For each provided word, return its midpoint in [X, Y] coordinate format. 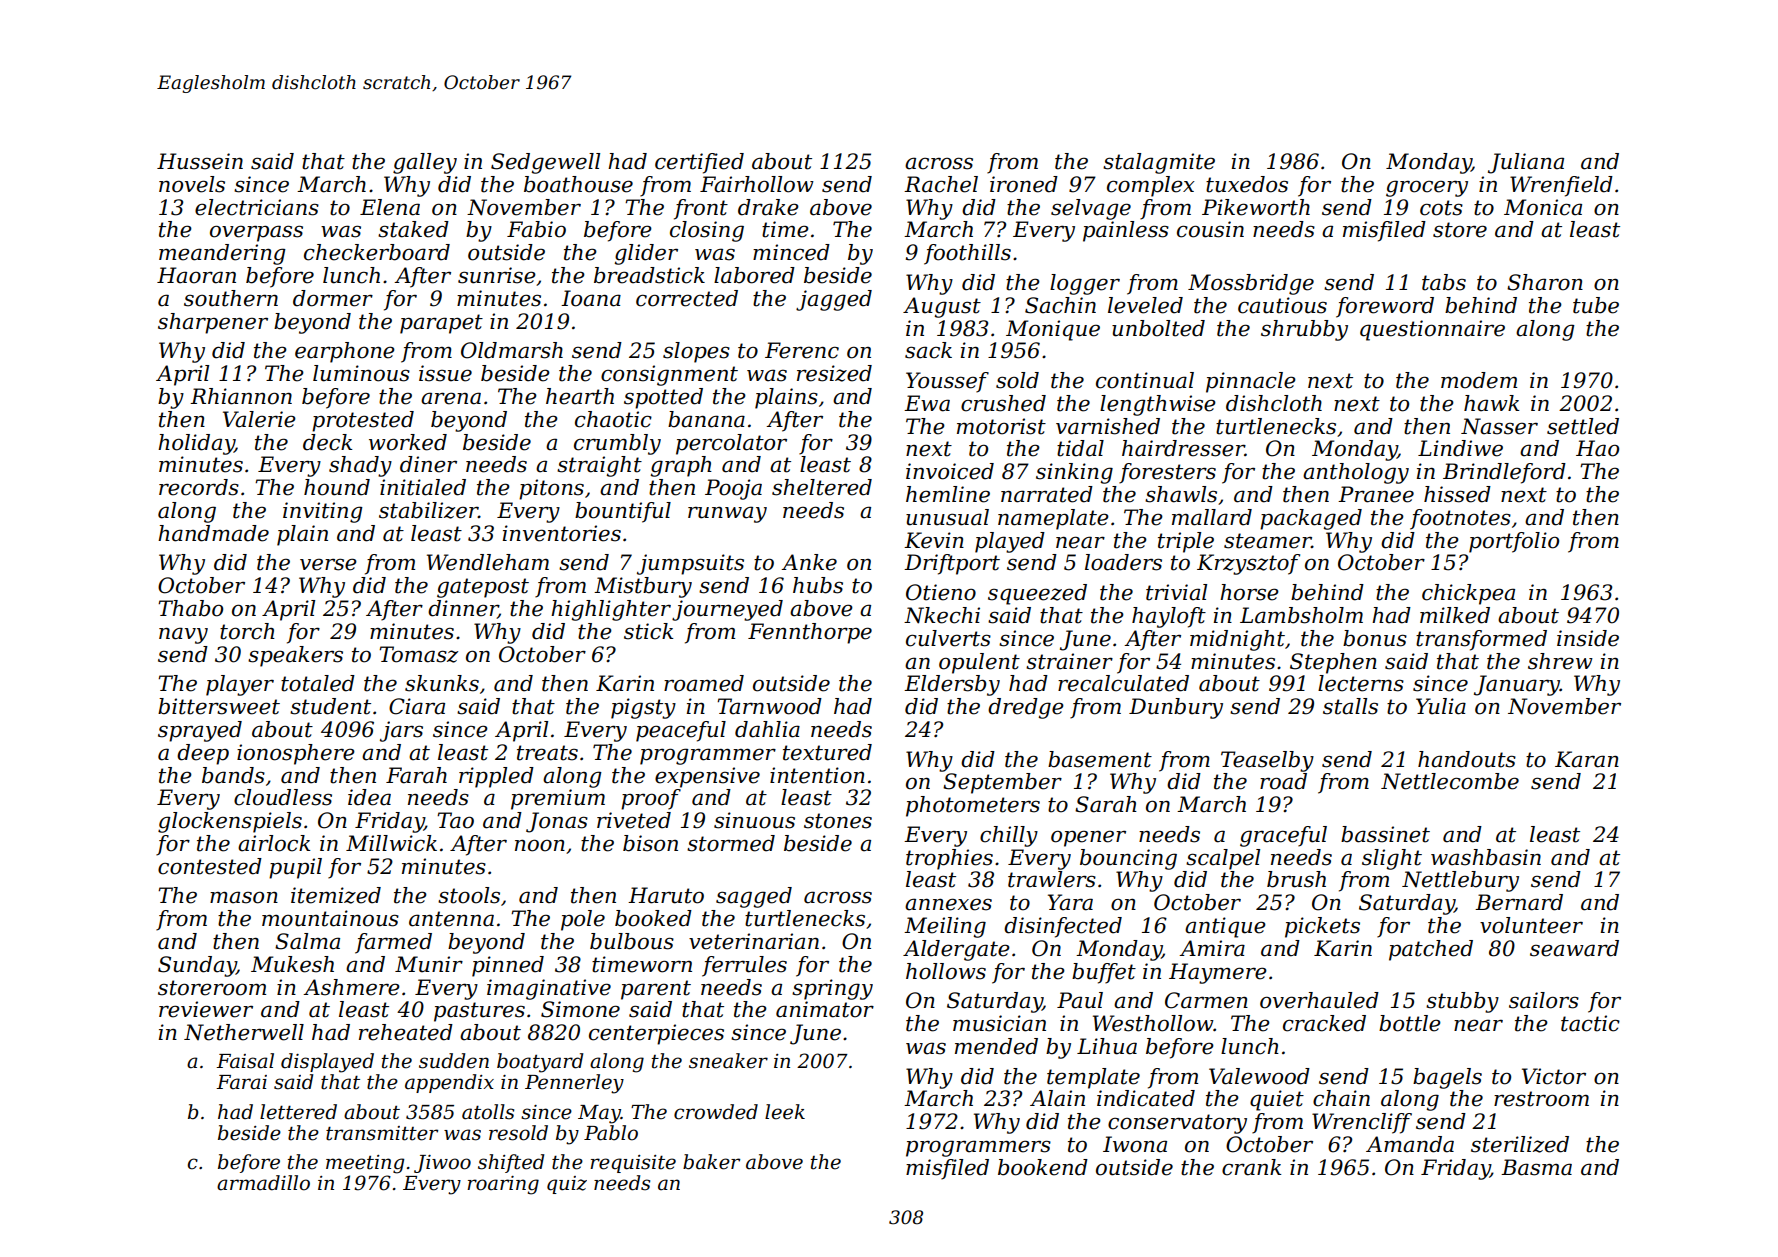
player [240, 685]
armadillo [263, 1183]
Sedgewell [545, 163]
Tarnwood [769, 706]
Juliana [1526, 163]
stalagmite [1159, 163]
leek [785, 1112]
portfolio [1514, 542]
